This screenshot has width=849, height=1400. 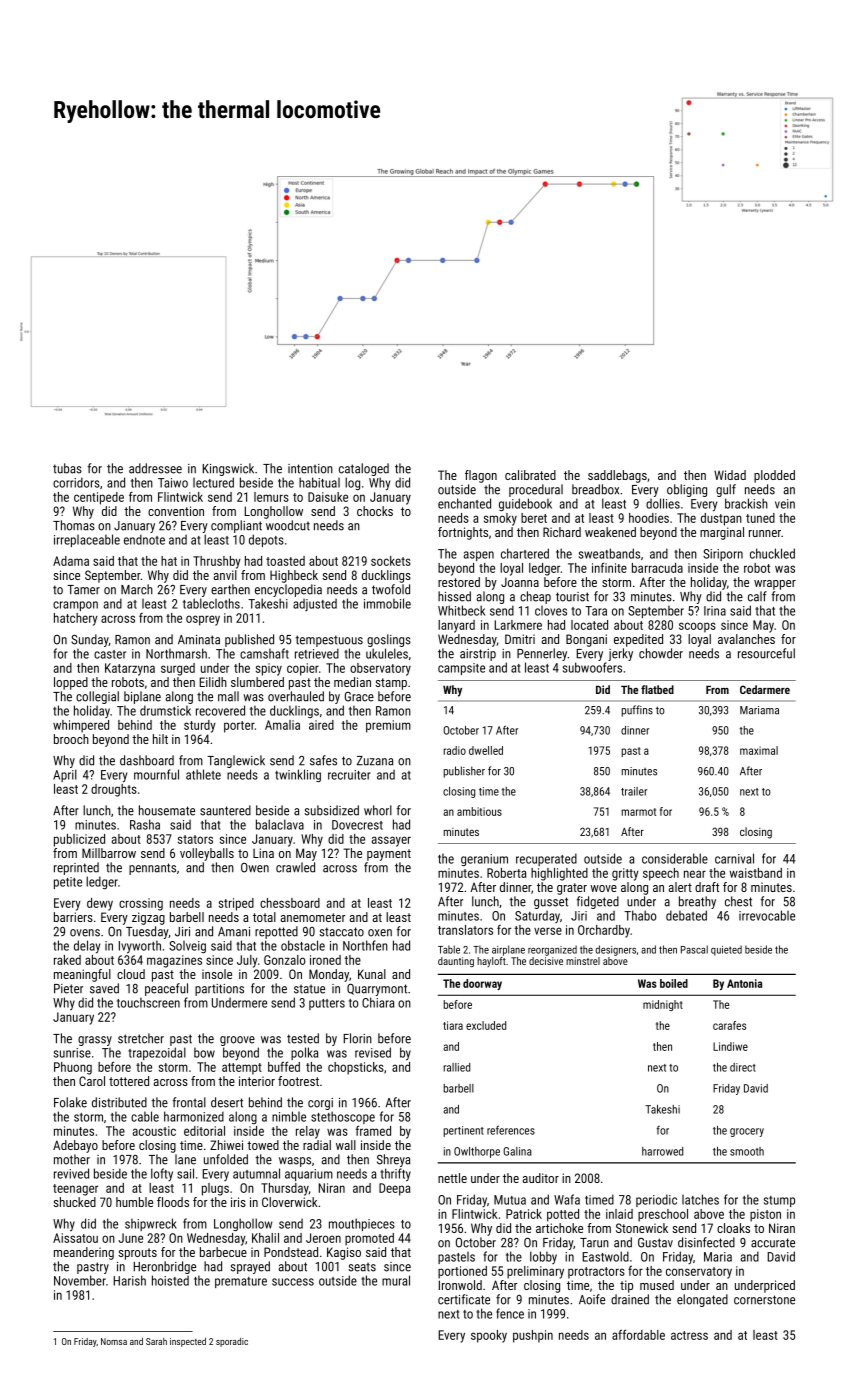 What do you see at coordinates (630, 1299) in the screenshot?
I see `drained` at bounding box center [630, 1299].
